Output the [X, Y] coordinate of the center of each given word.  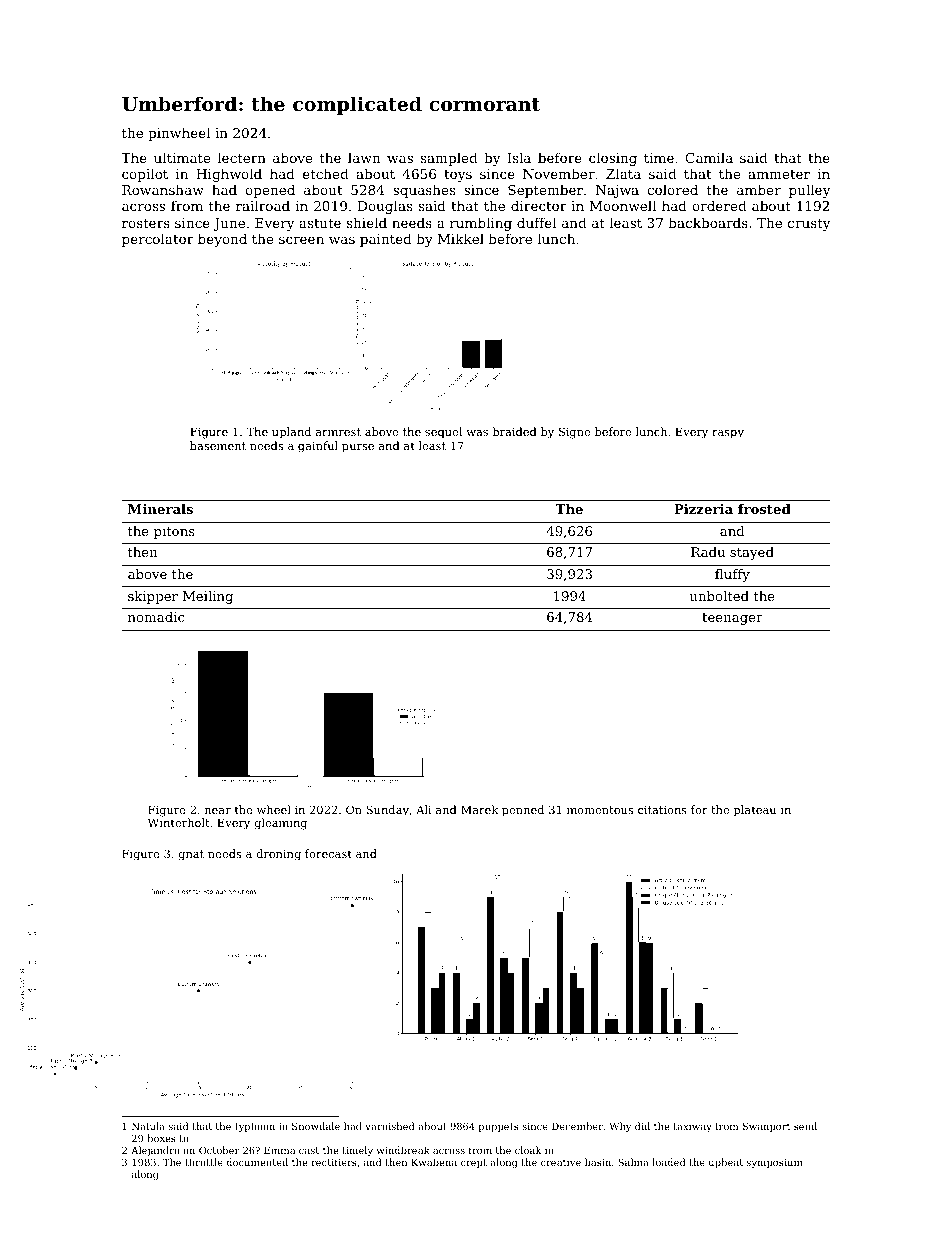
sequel [443, 433]
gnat [191, 855]
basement [218, 445]
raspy [728, 434]
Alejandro [155, 1151]
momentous [600, 810]
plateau [754, 811]
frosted [764, 509]
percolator [158, 240]
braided [514, 431]
